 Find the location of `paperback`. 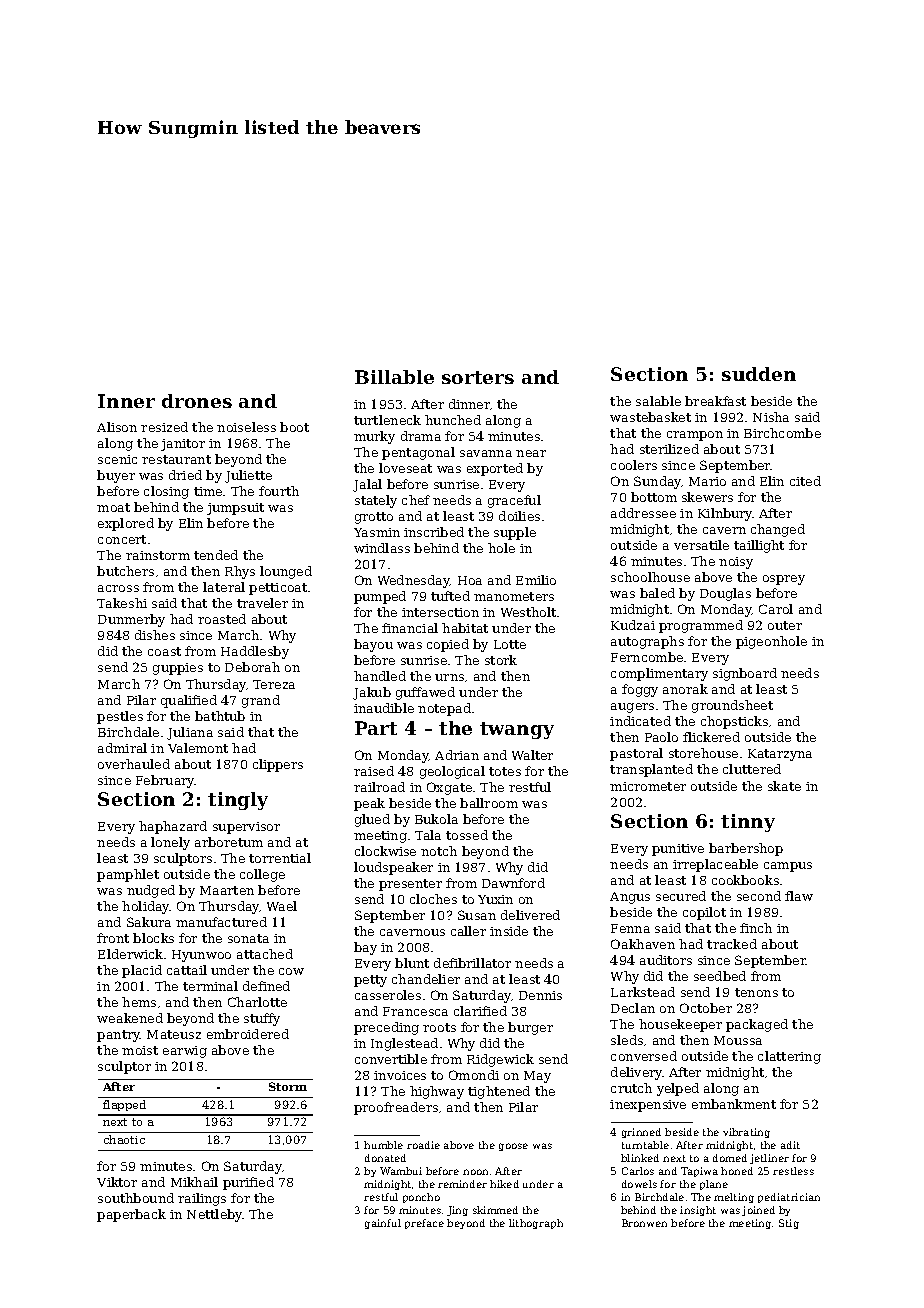

paperback is located at coordinates (131, 1215).
